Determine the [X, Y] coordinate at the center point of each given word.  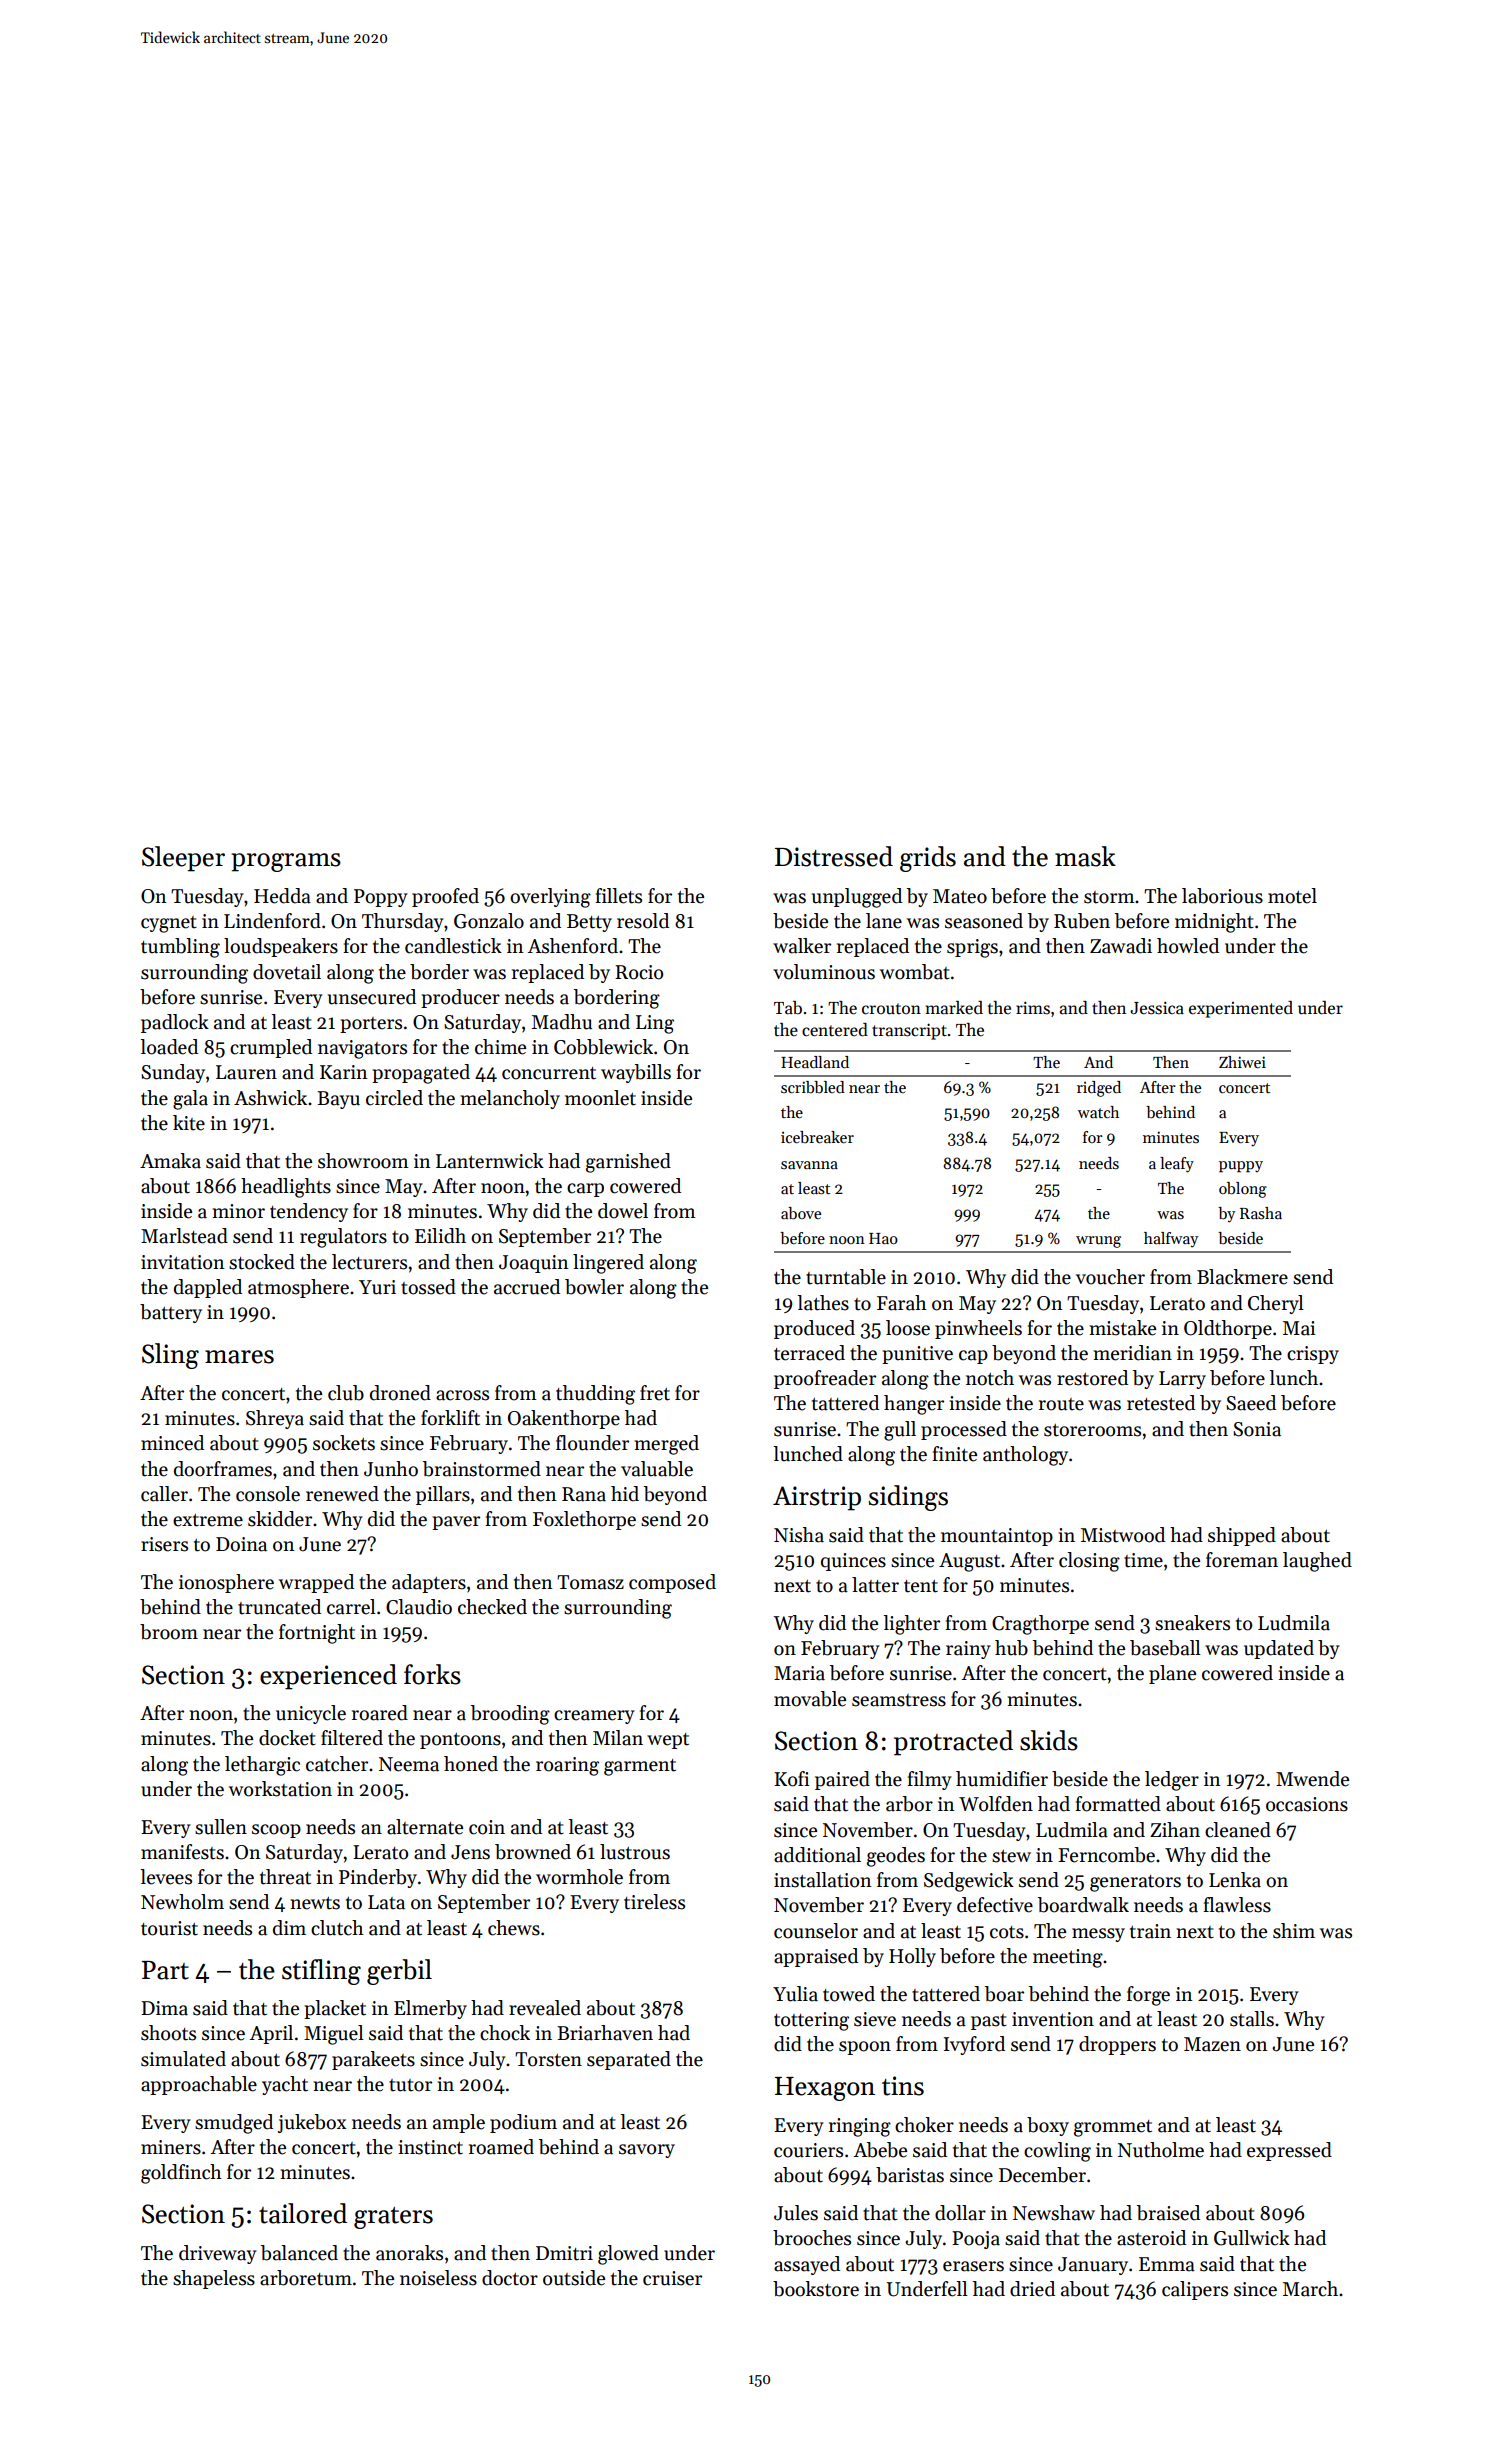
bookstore [816, 2289]
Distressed [834, 856]
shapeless [214, 2279]
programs [286, 862]
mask [1085, 856]
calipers [1195, 2290]
